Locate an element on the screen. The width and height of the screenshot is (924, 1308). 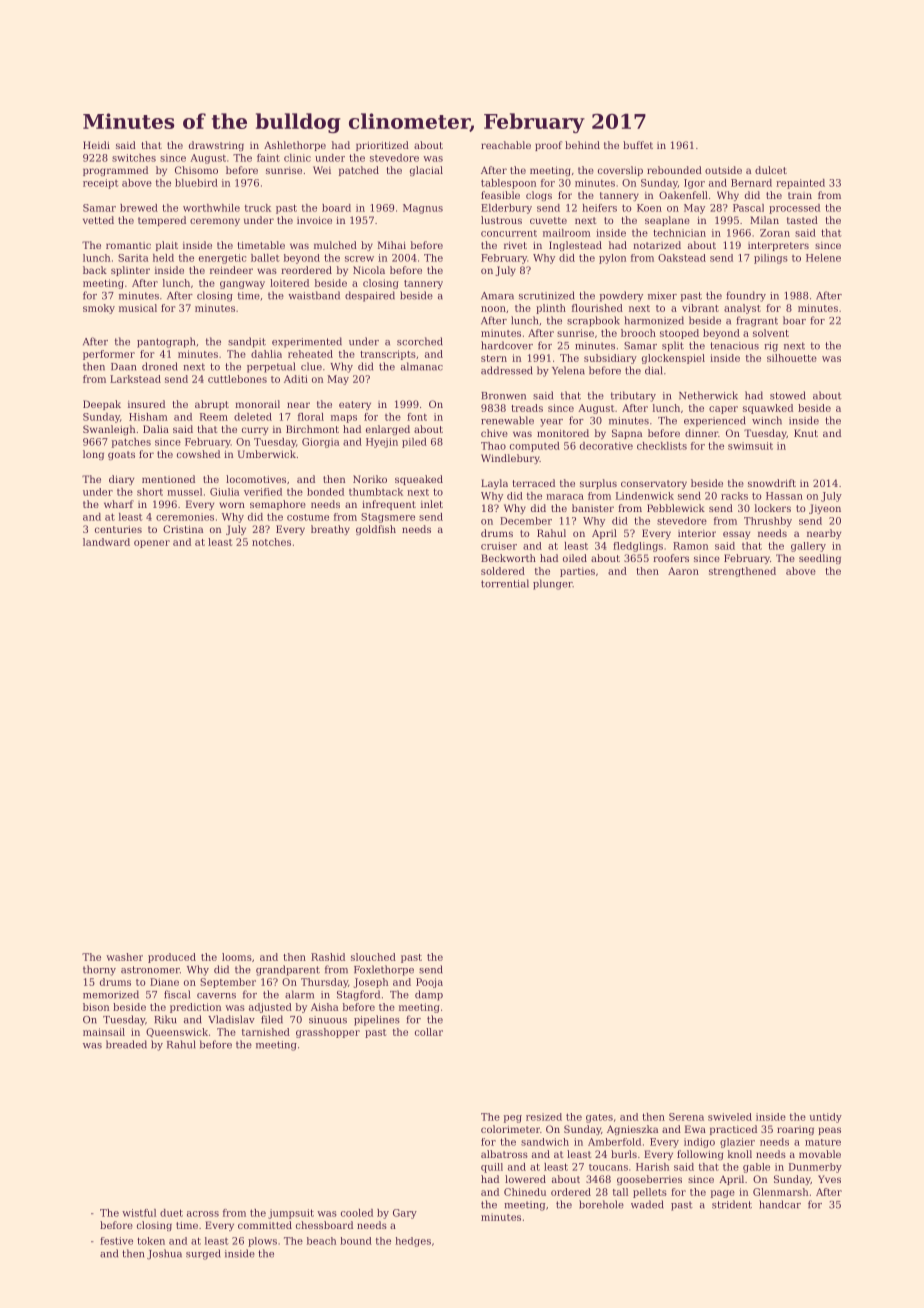
performer is located at coordinates (109, 355).
